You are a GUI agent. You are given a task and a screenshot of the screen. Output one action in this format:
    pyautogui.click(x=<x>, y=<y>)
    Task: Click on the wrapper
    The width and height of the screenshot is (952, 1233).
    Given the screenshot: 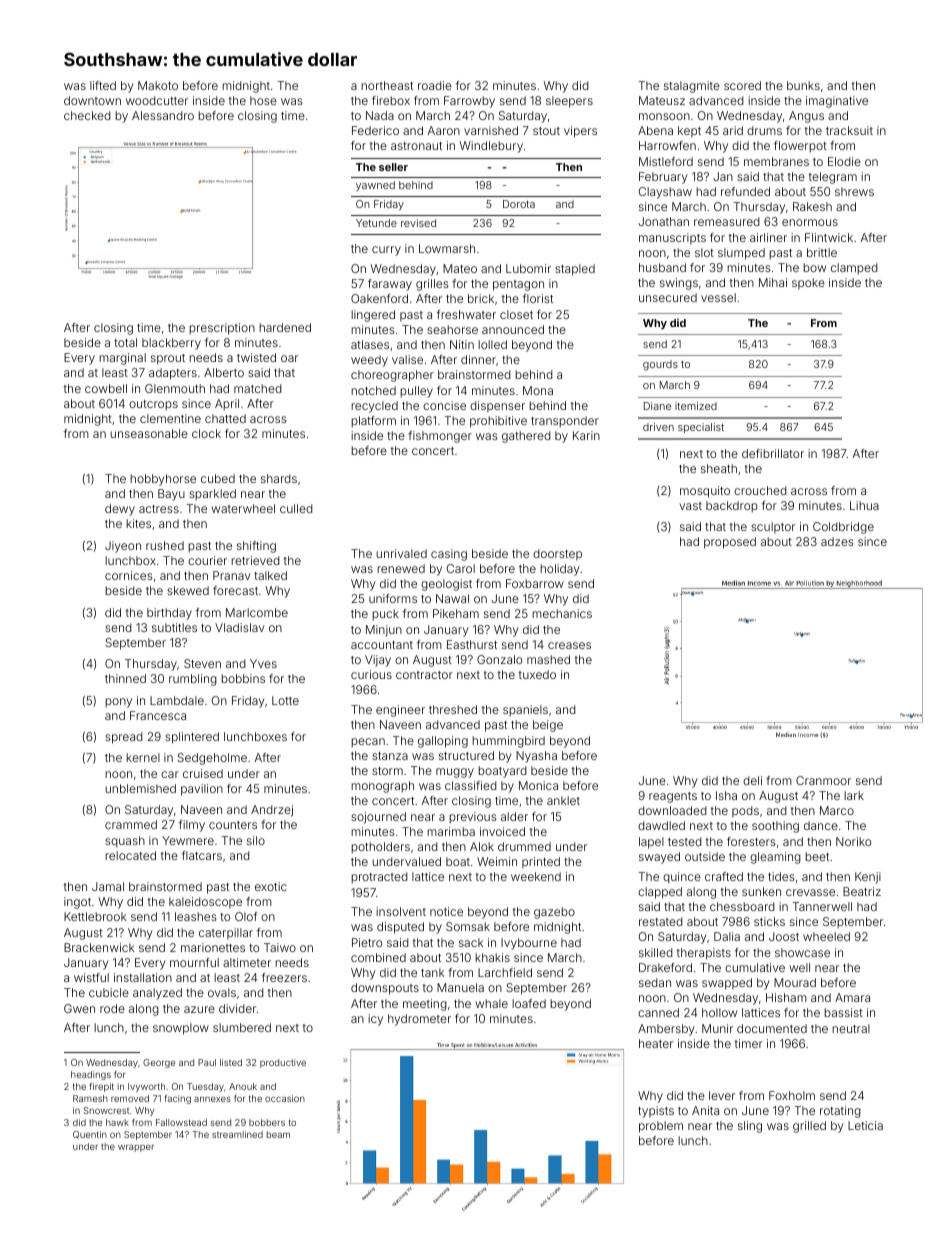 What is the action you would take?
    pyautogui.click(x=136, y=1148)
